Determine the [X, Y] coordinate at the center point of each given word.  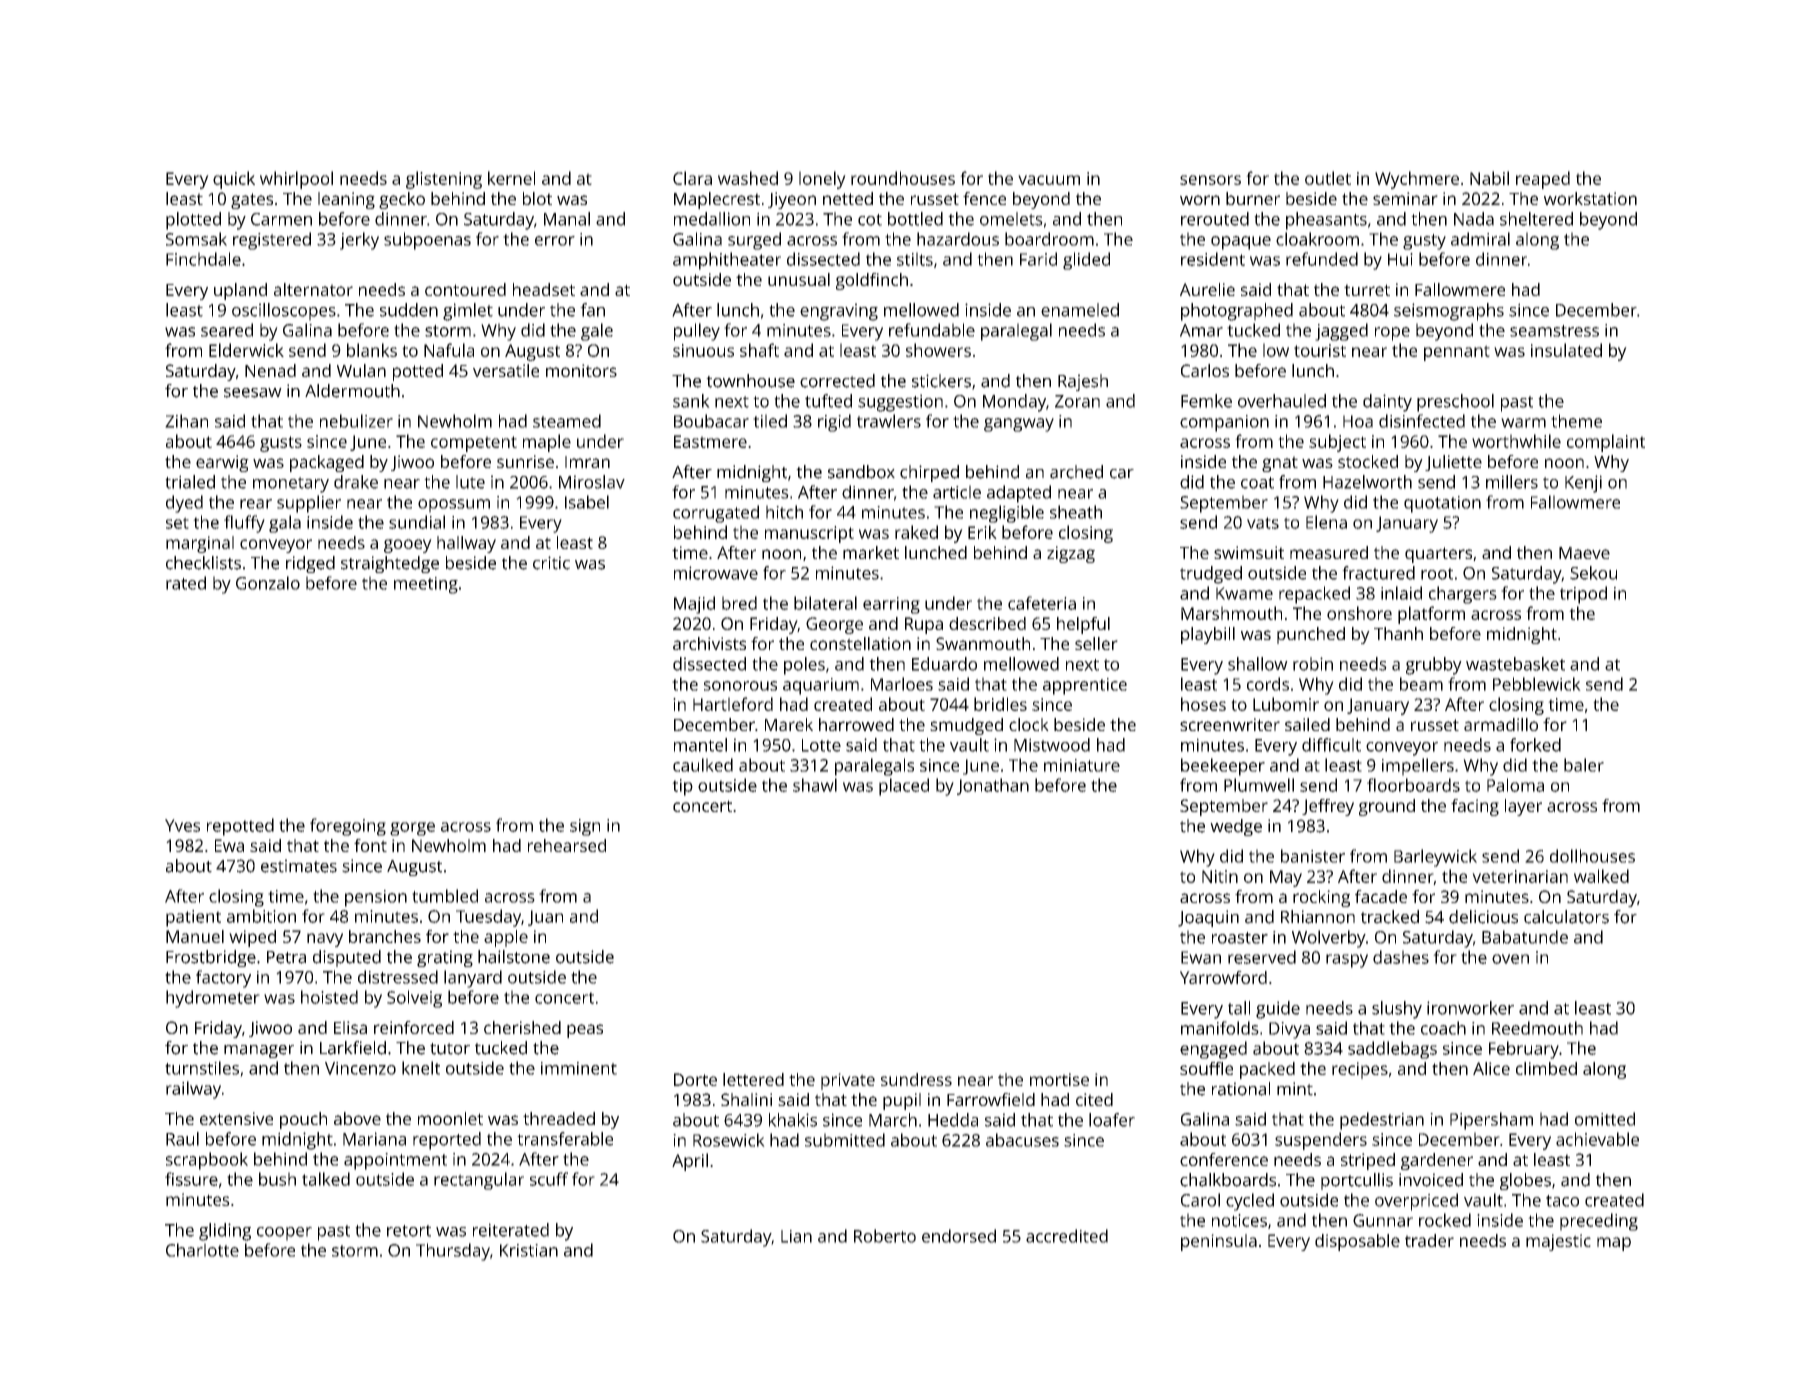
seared [227, 330]
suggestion [900, 403]
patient [193, 918]
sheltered [1536, 219]
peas [585, 1031]
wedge [1236, 827]
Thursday [453, 1252]
